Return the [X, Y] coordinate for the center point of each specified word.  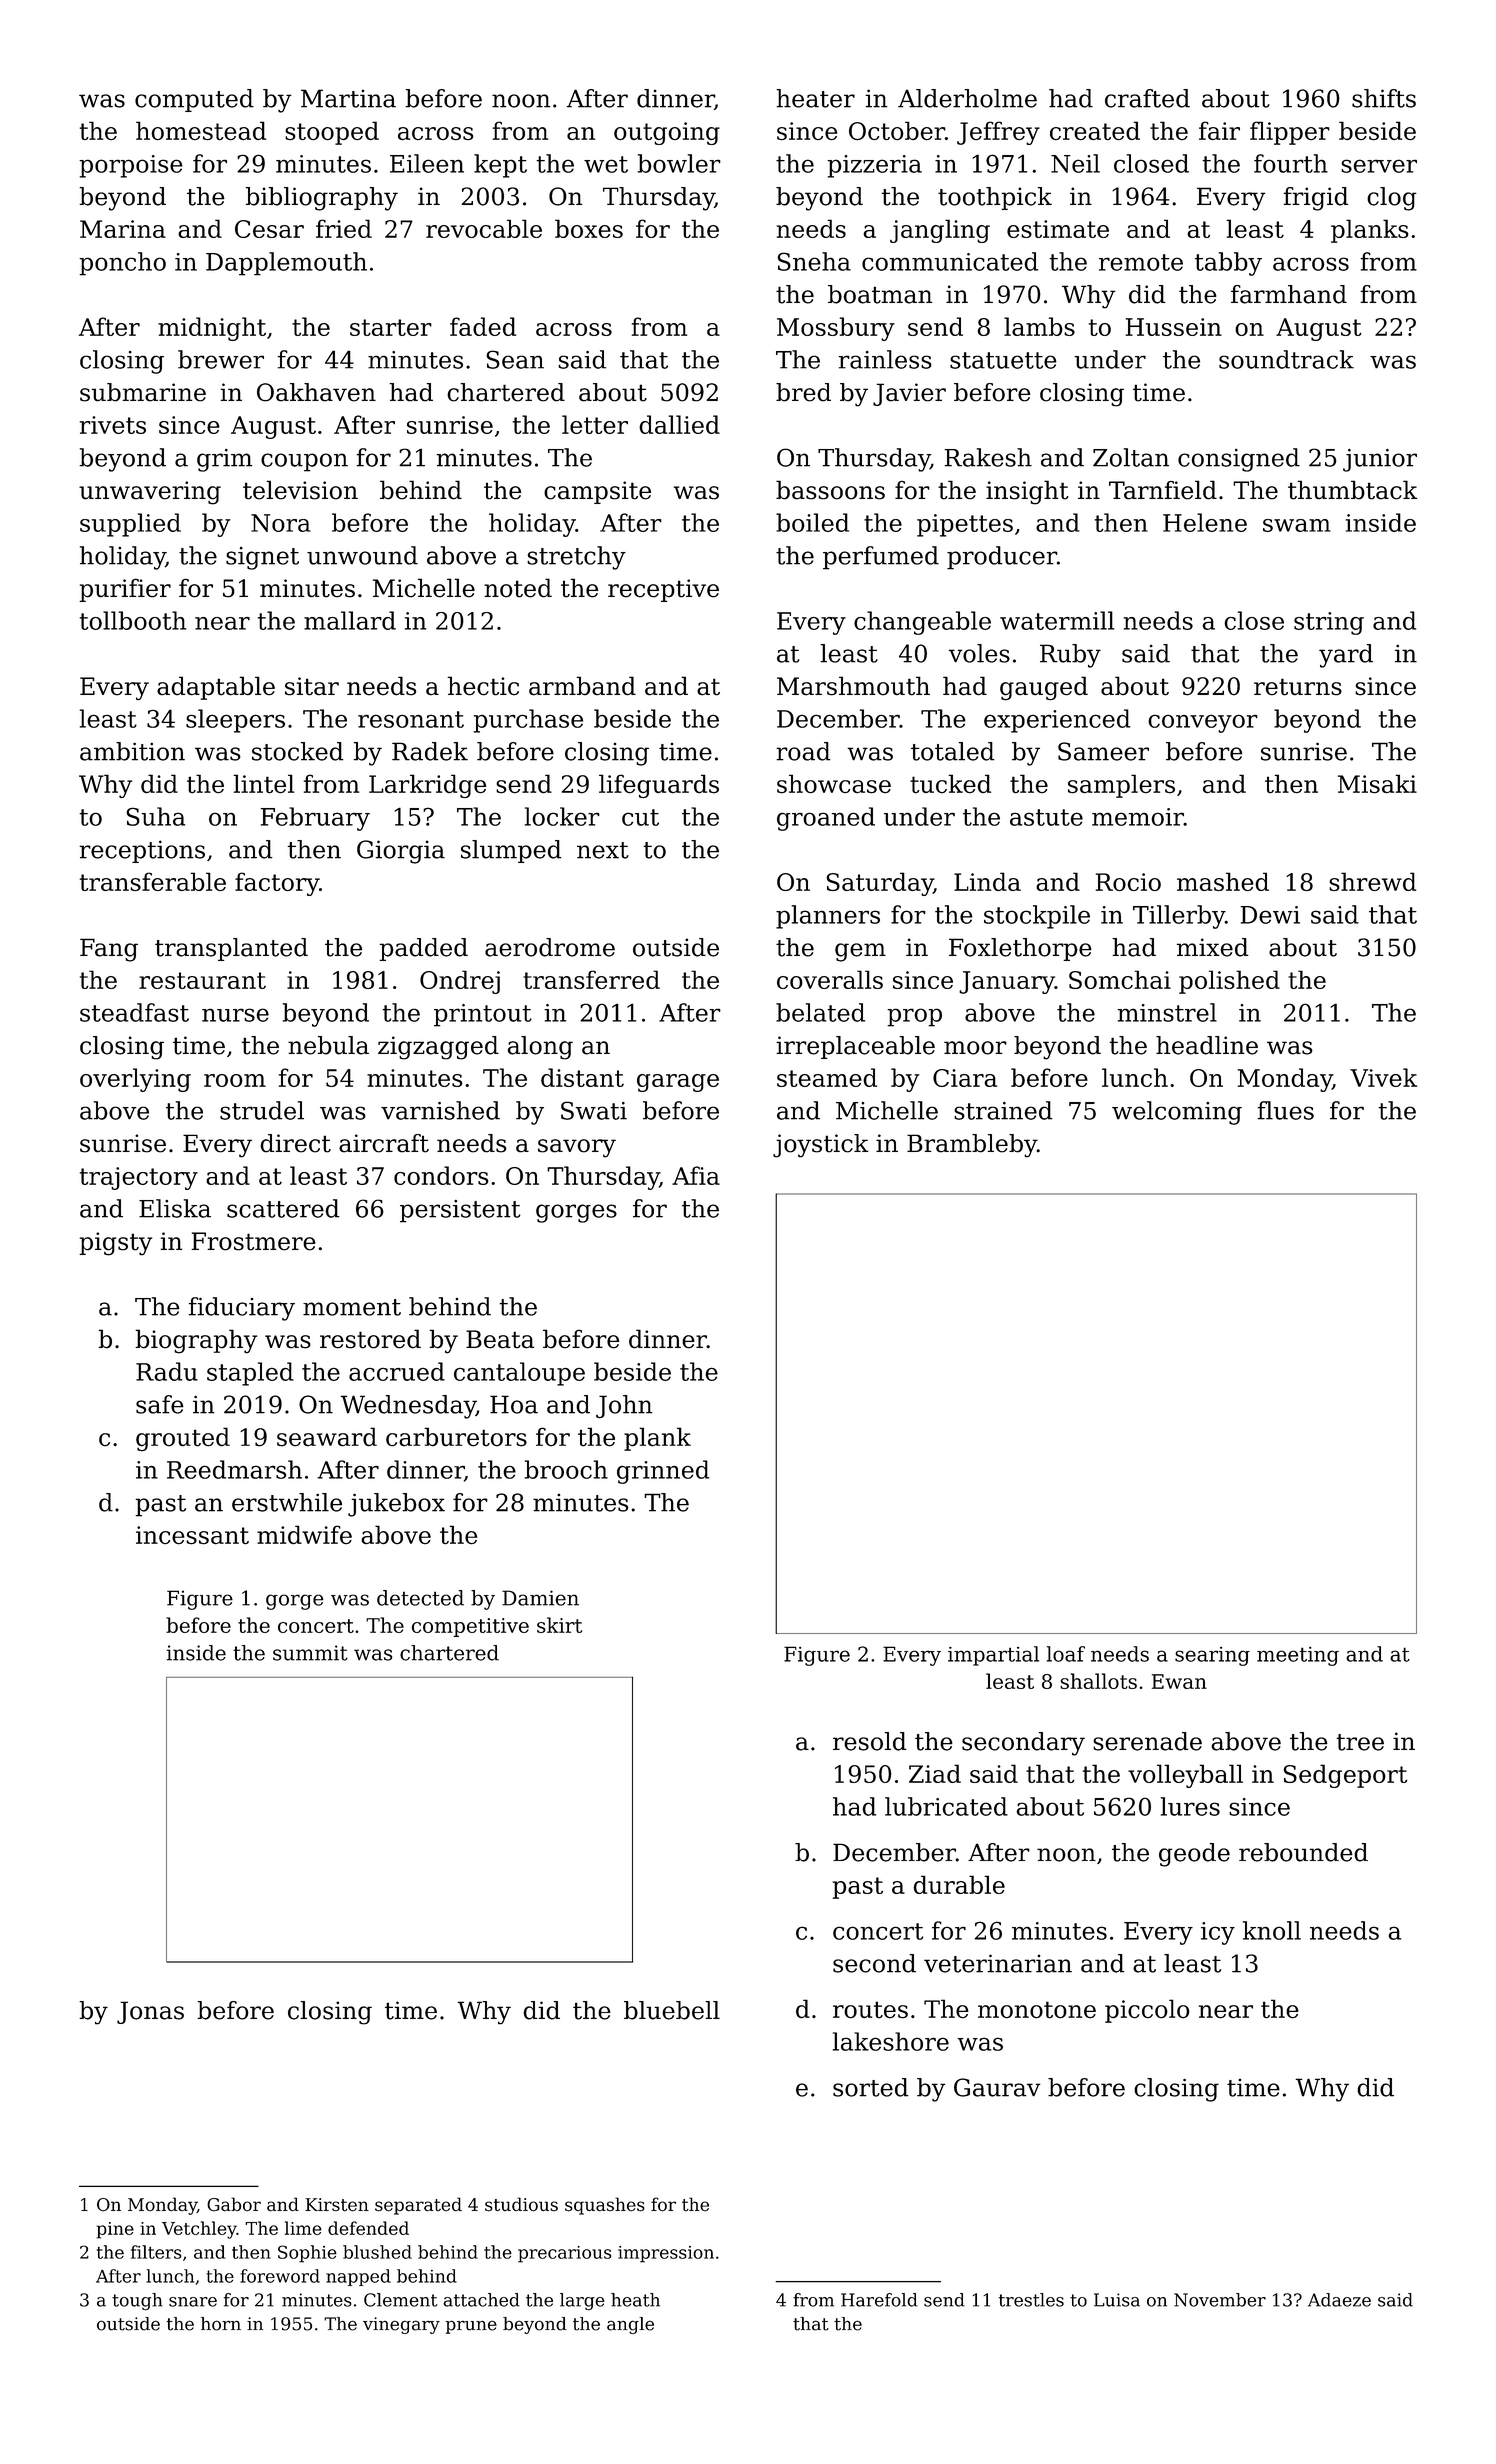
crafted [1147, 98]
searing [1212, 1656]
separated [418, 2206]
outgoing [667, 133]
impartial [993, 1656]
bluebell [672, 2010]
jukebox [396, 1505]
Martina [348, 98]
